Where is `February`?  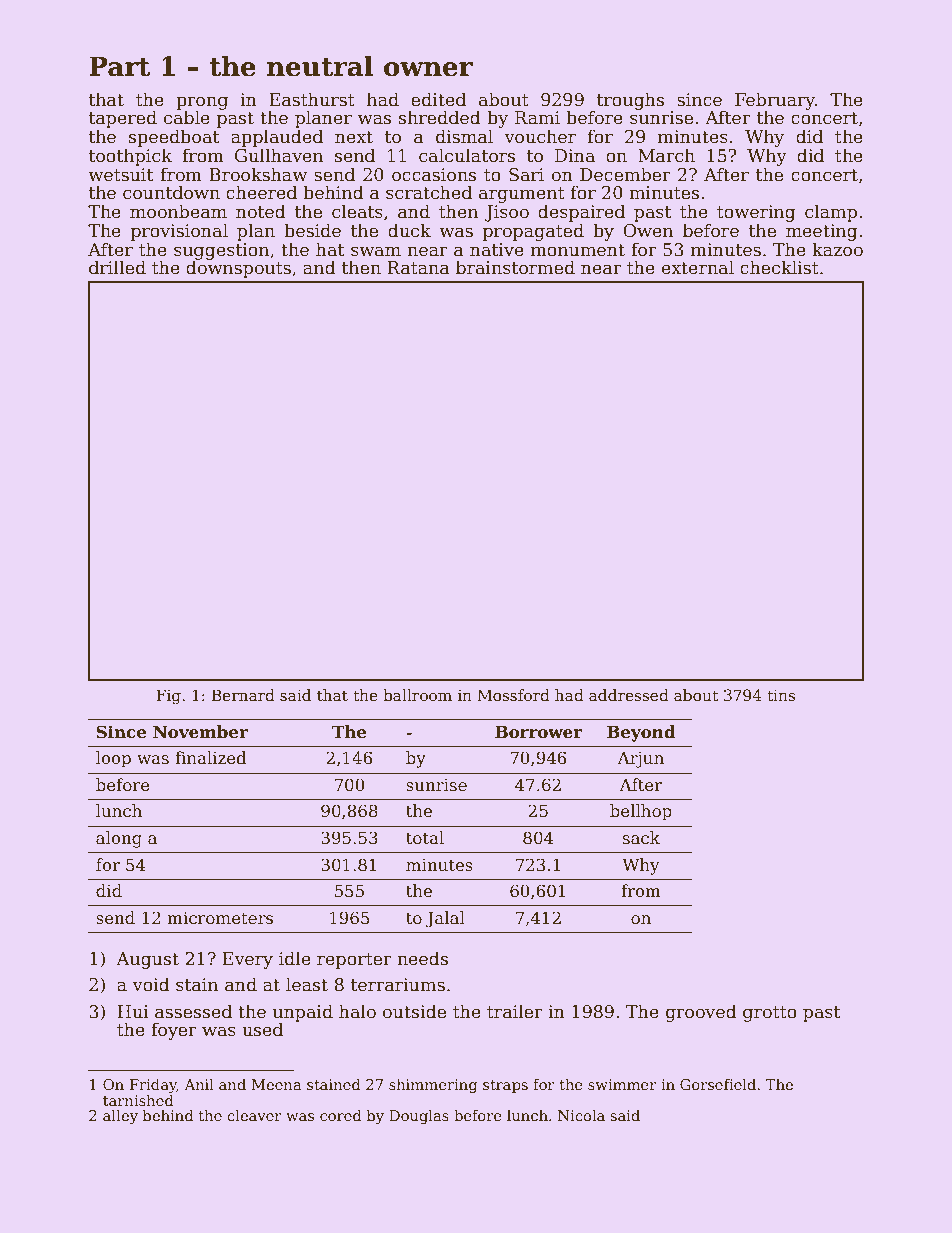 February is located at coordinates (775, 101).
